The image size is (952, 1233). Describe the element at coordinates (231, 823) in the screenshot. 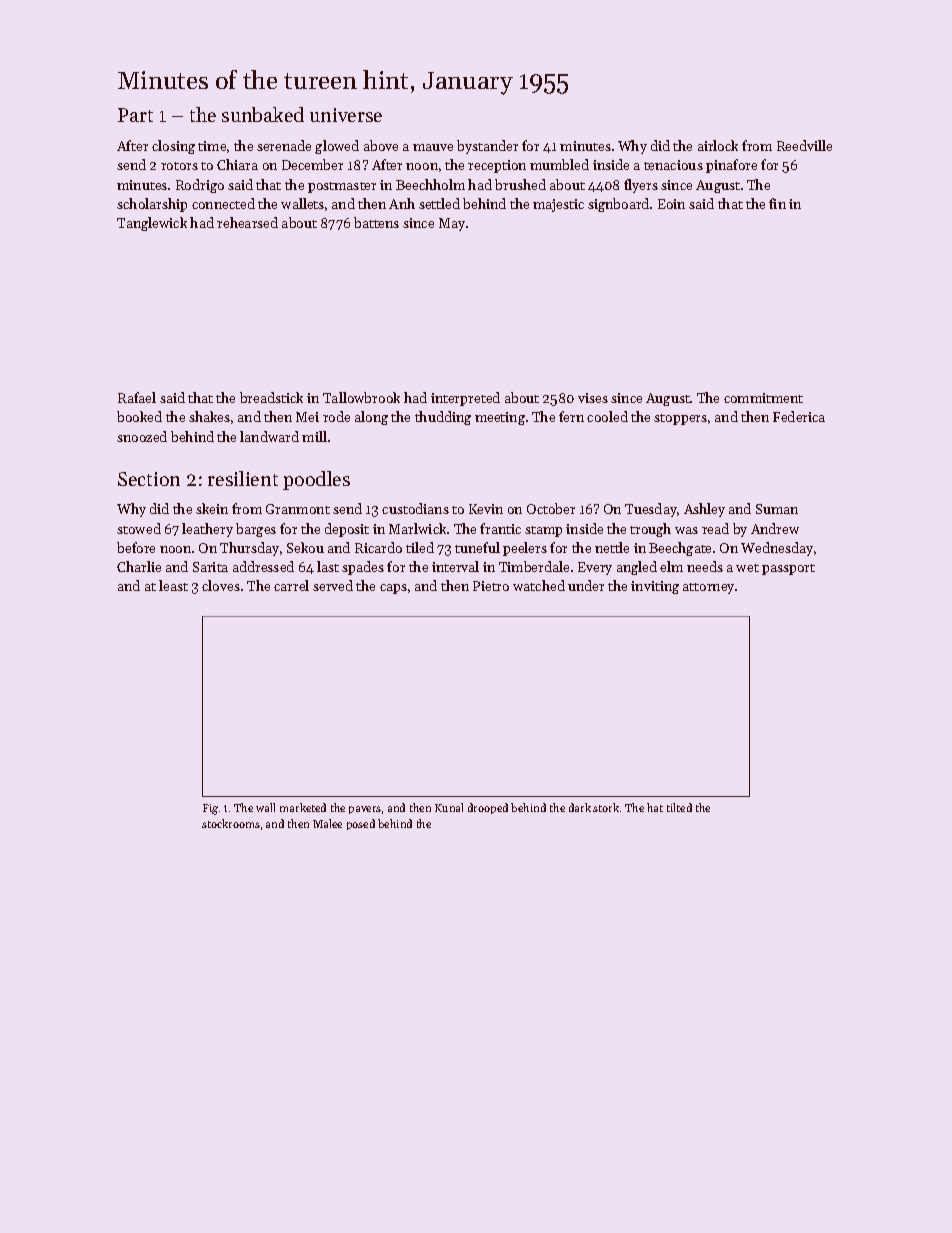

I see `stockrooms` at that location.
